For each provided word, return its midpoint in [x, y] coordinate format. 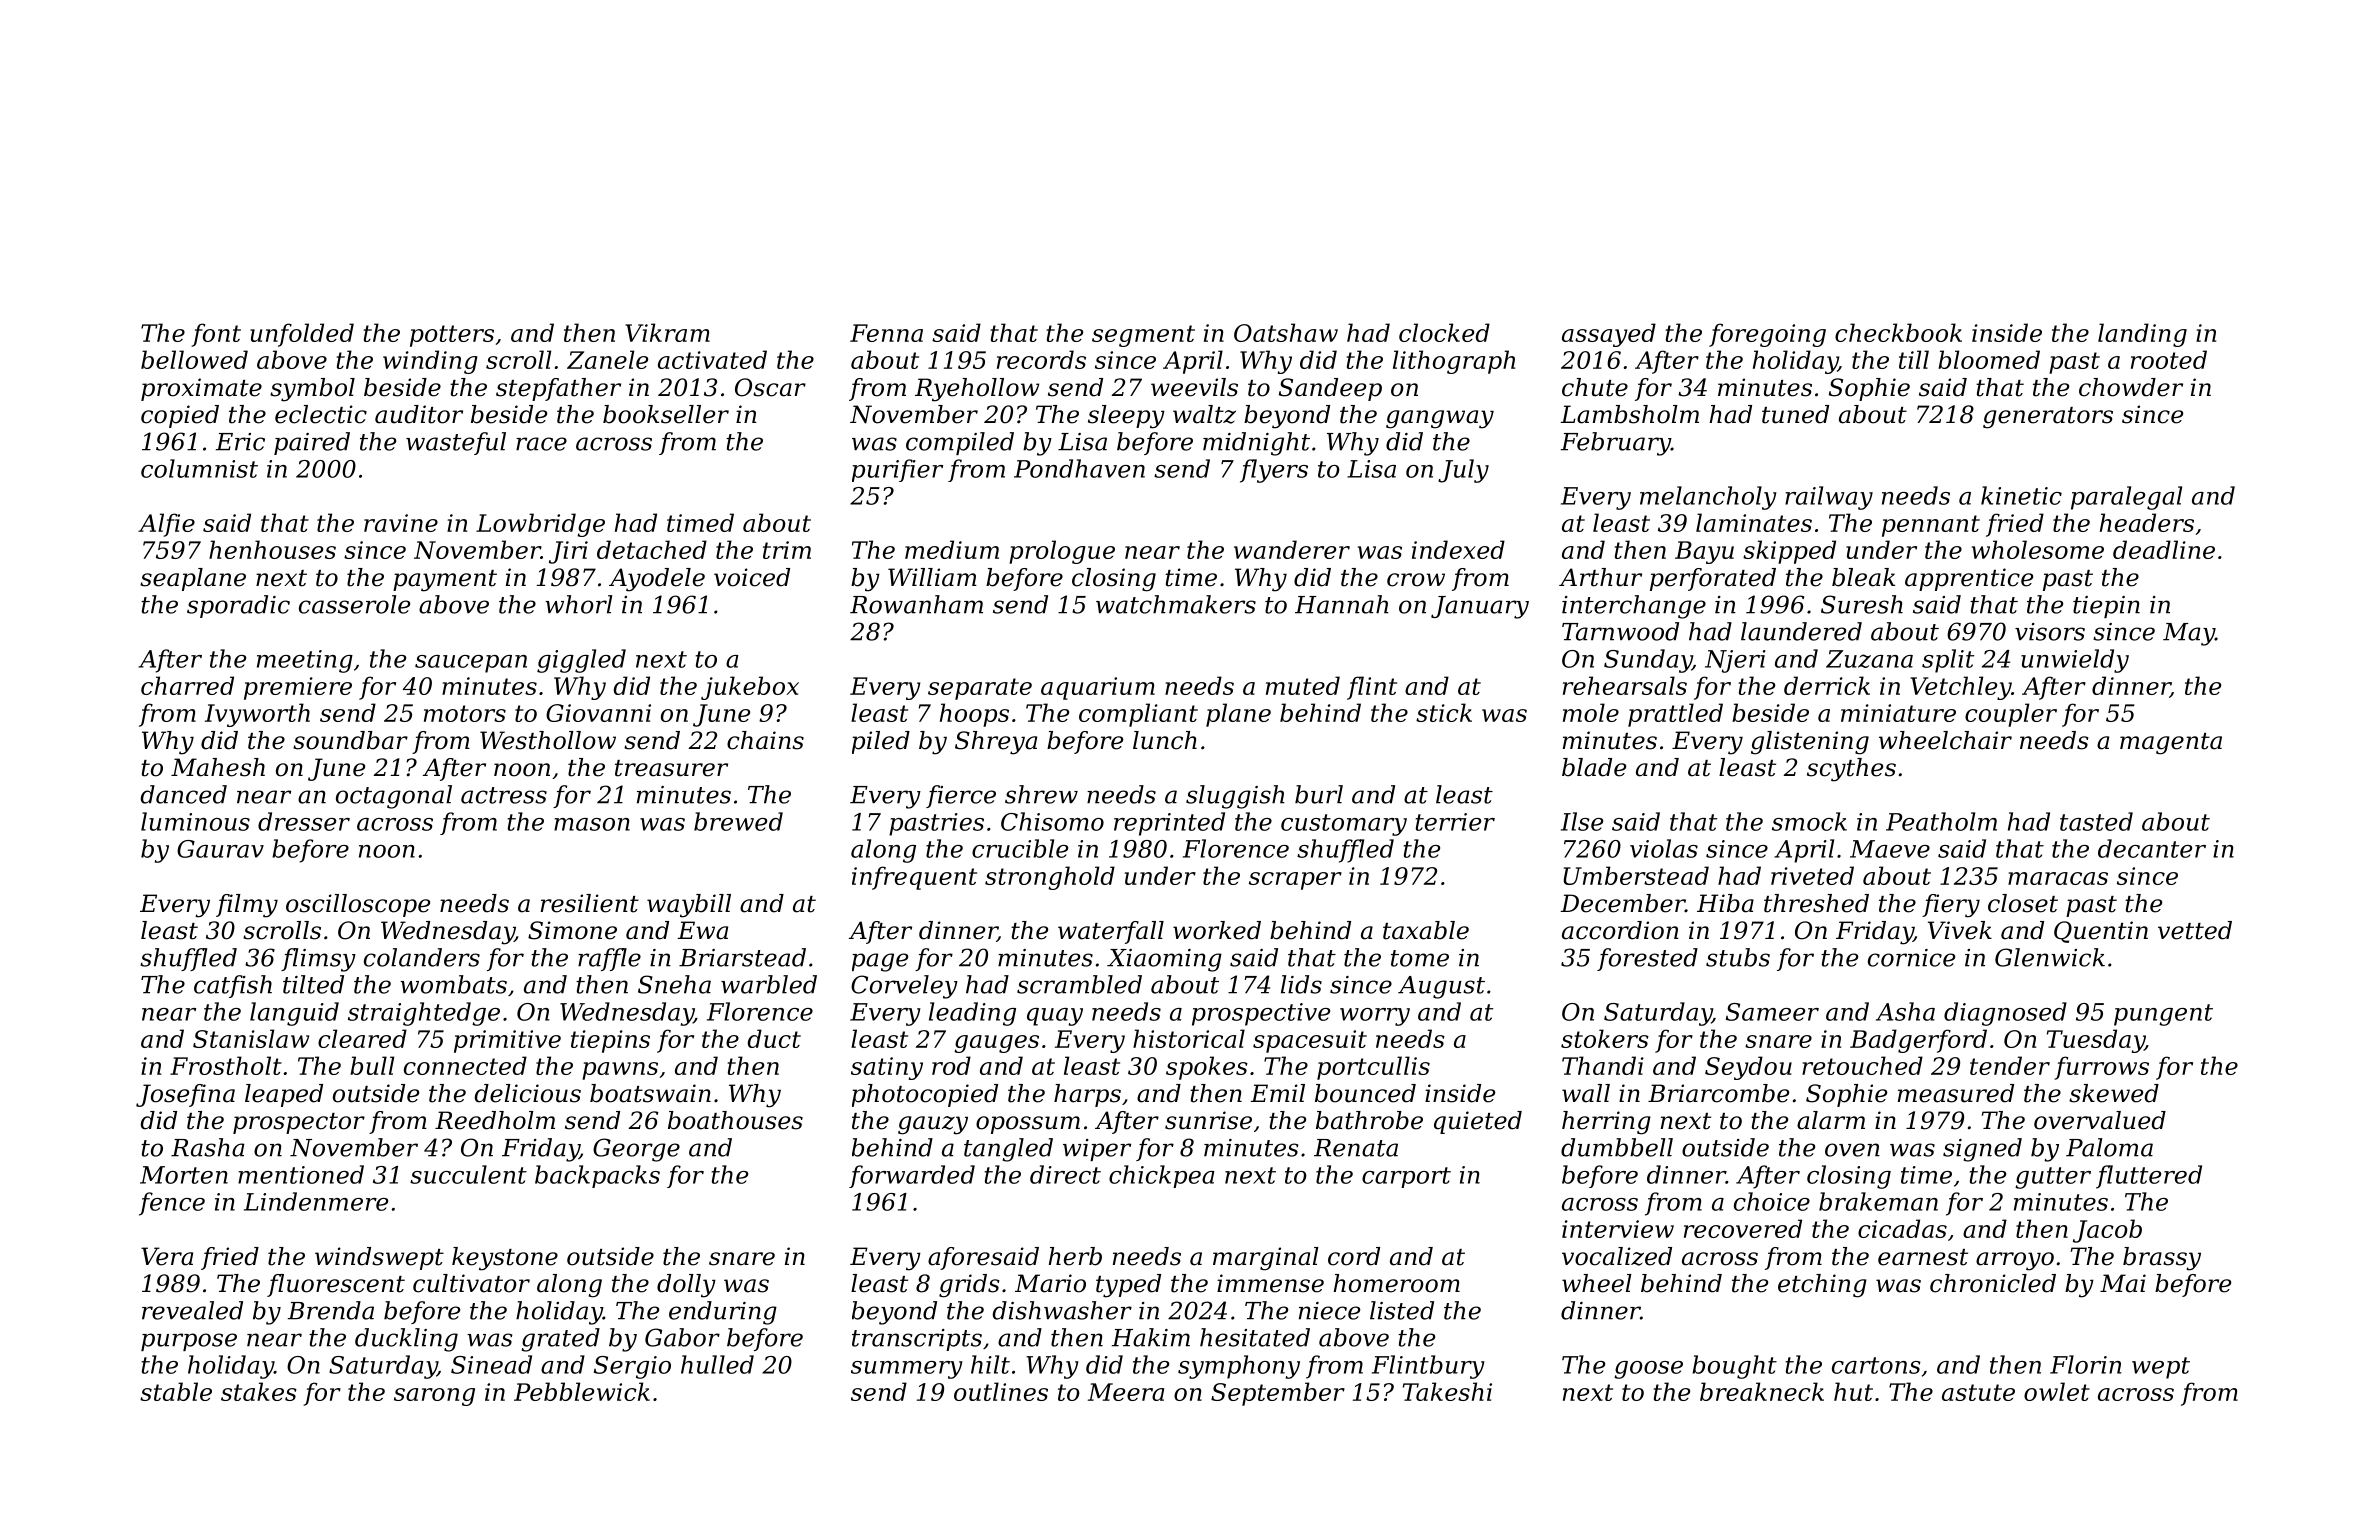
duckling [406, 1340]
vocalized [1617, 1256]
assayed [1609, 335]
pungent [2163, 1015]
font [216, 335]
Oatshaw [1286, 332]
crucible [1020, 848]
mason [592, 824]
